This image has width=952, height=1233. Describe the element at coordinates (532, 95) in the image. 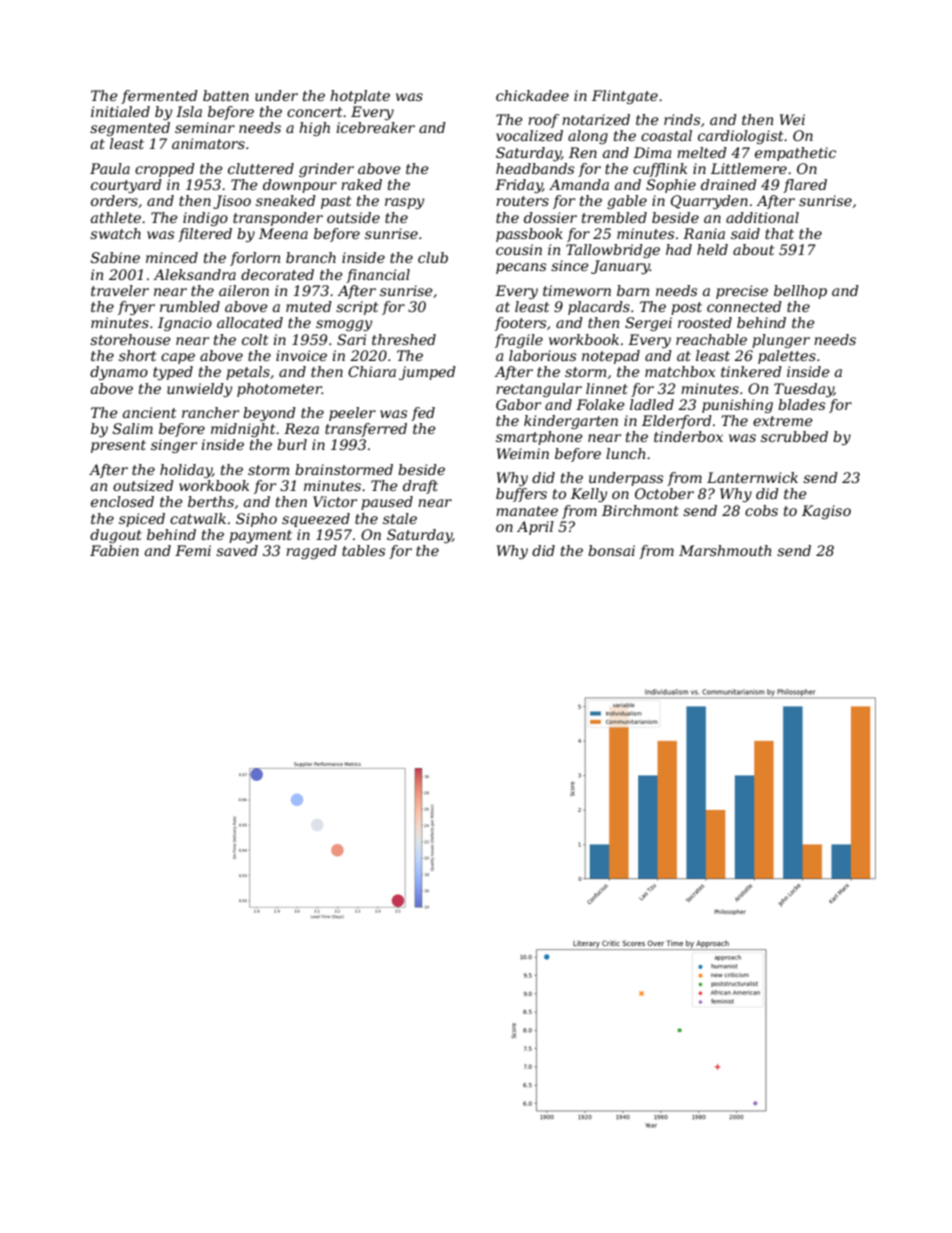

I see `chickadee` at that location.
